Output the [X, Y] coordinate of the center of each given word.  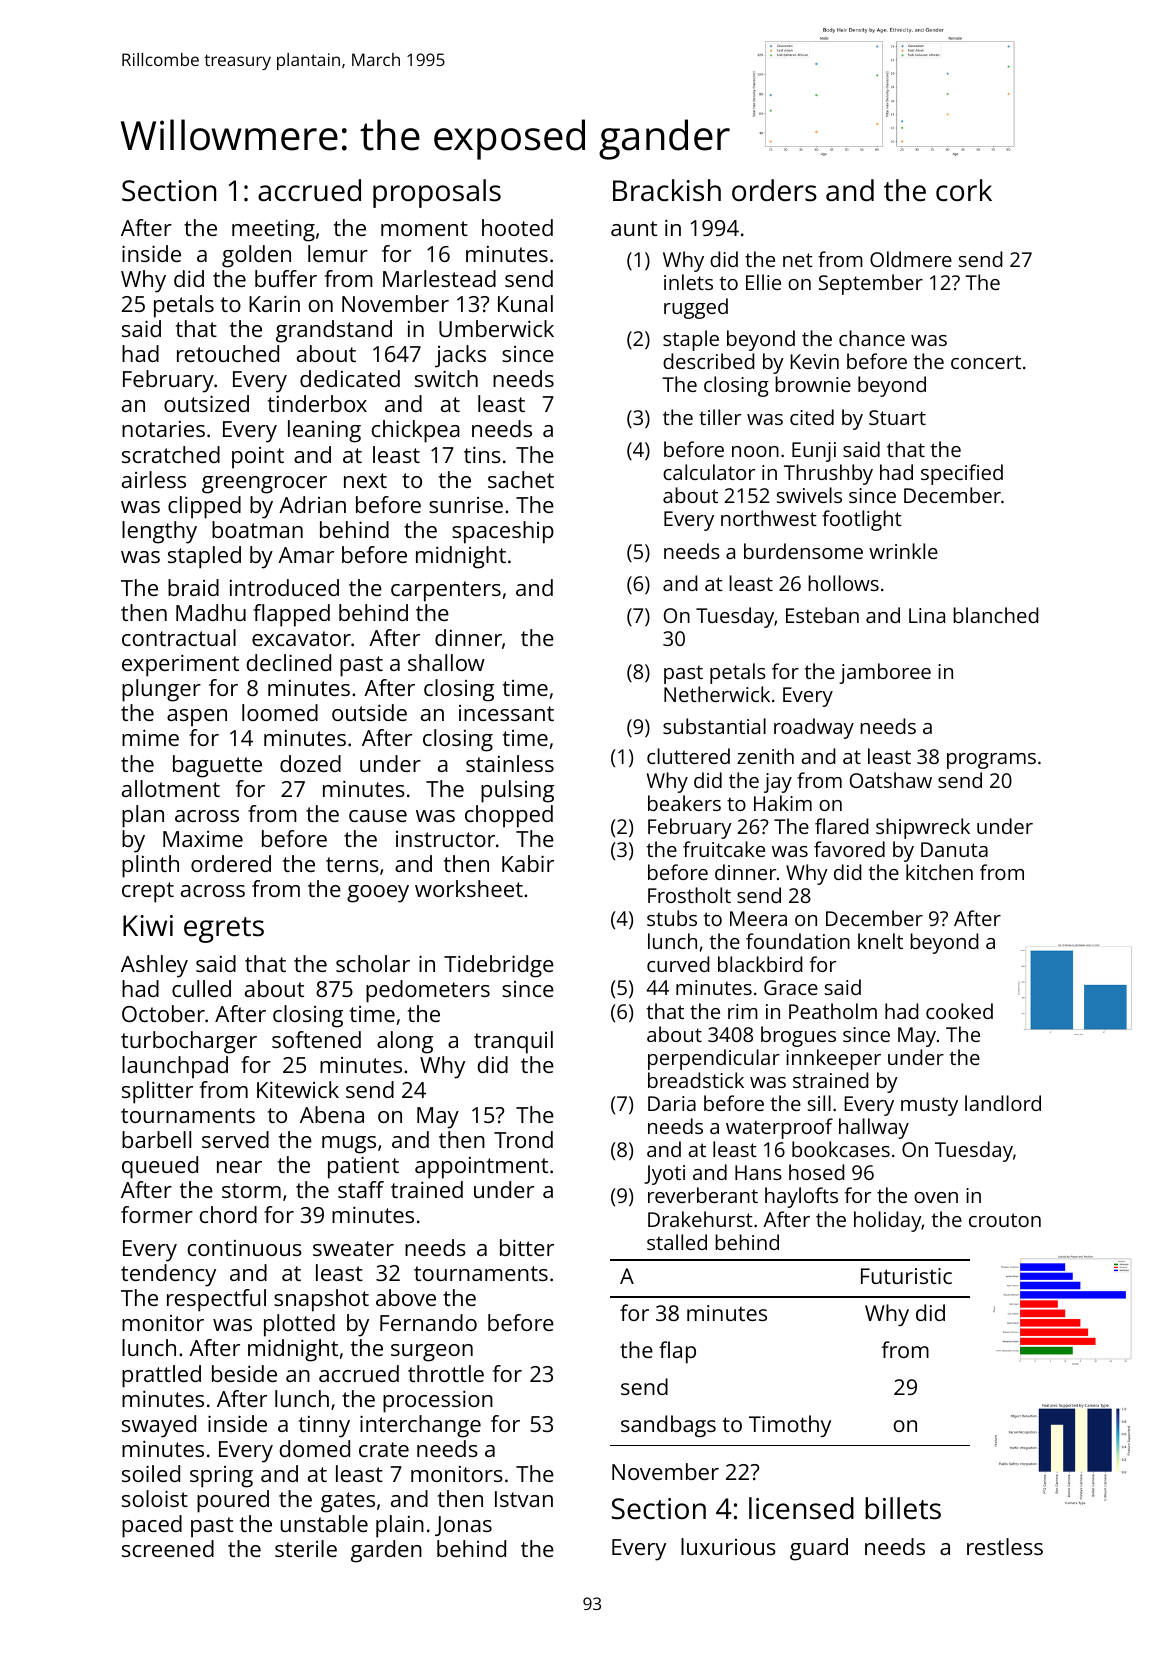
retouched [228, 353]
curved [678, 964]
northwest [769, 518]
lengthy [159, 532]
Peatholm [833, 1011]
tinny [324, 1427]
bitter [527, 1247]
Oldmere [911, 259]
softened [316, 1039]
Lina [927, 615]
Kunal [525, 303]
